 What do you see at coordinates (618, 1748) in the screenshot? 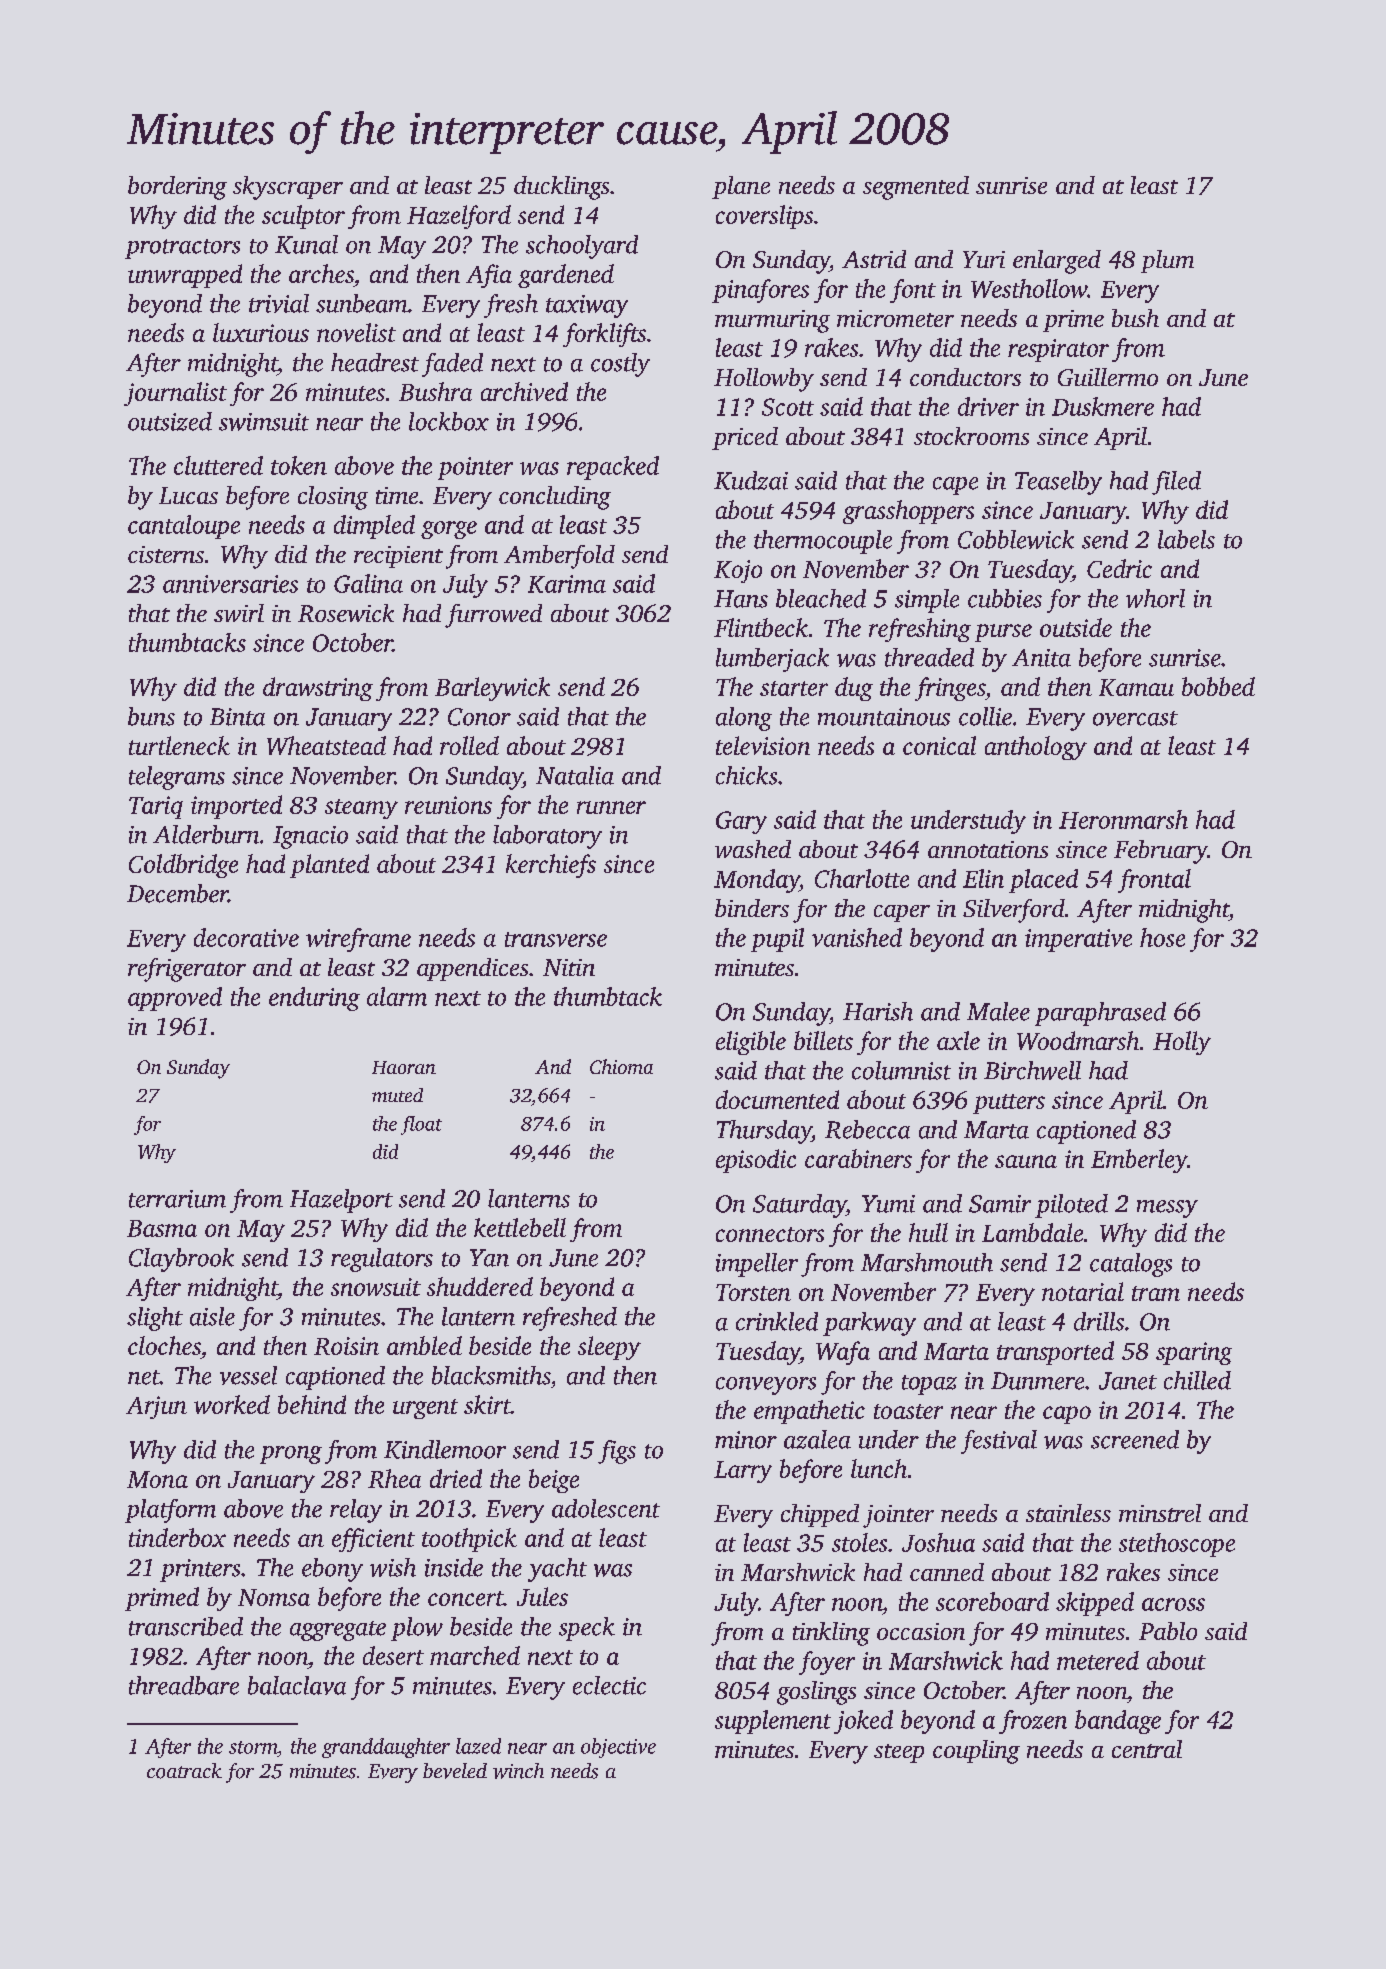
I see `objective` at bounding box center [618, 1748].
